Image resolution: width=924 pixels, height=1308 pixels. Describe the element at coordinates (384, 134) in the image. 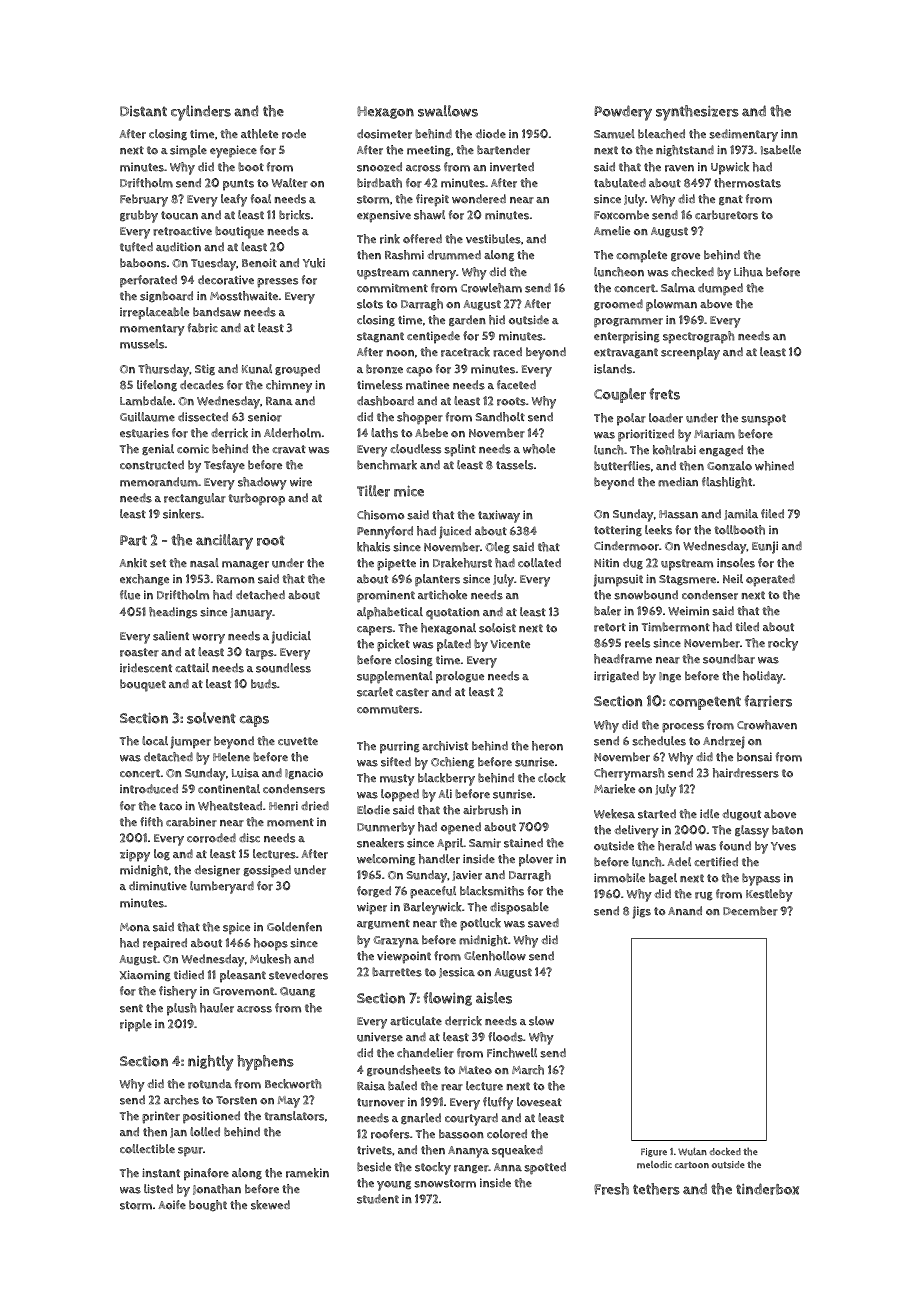

I see `dosimeter` at that location.
